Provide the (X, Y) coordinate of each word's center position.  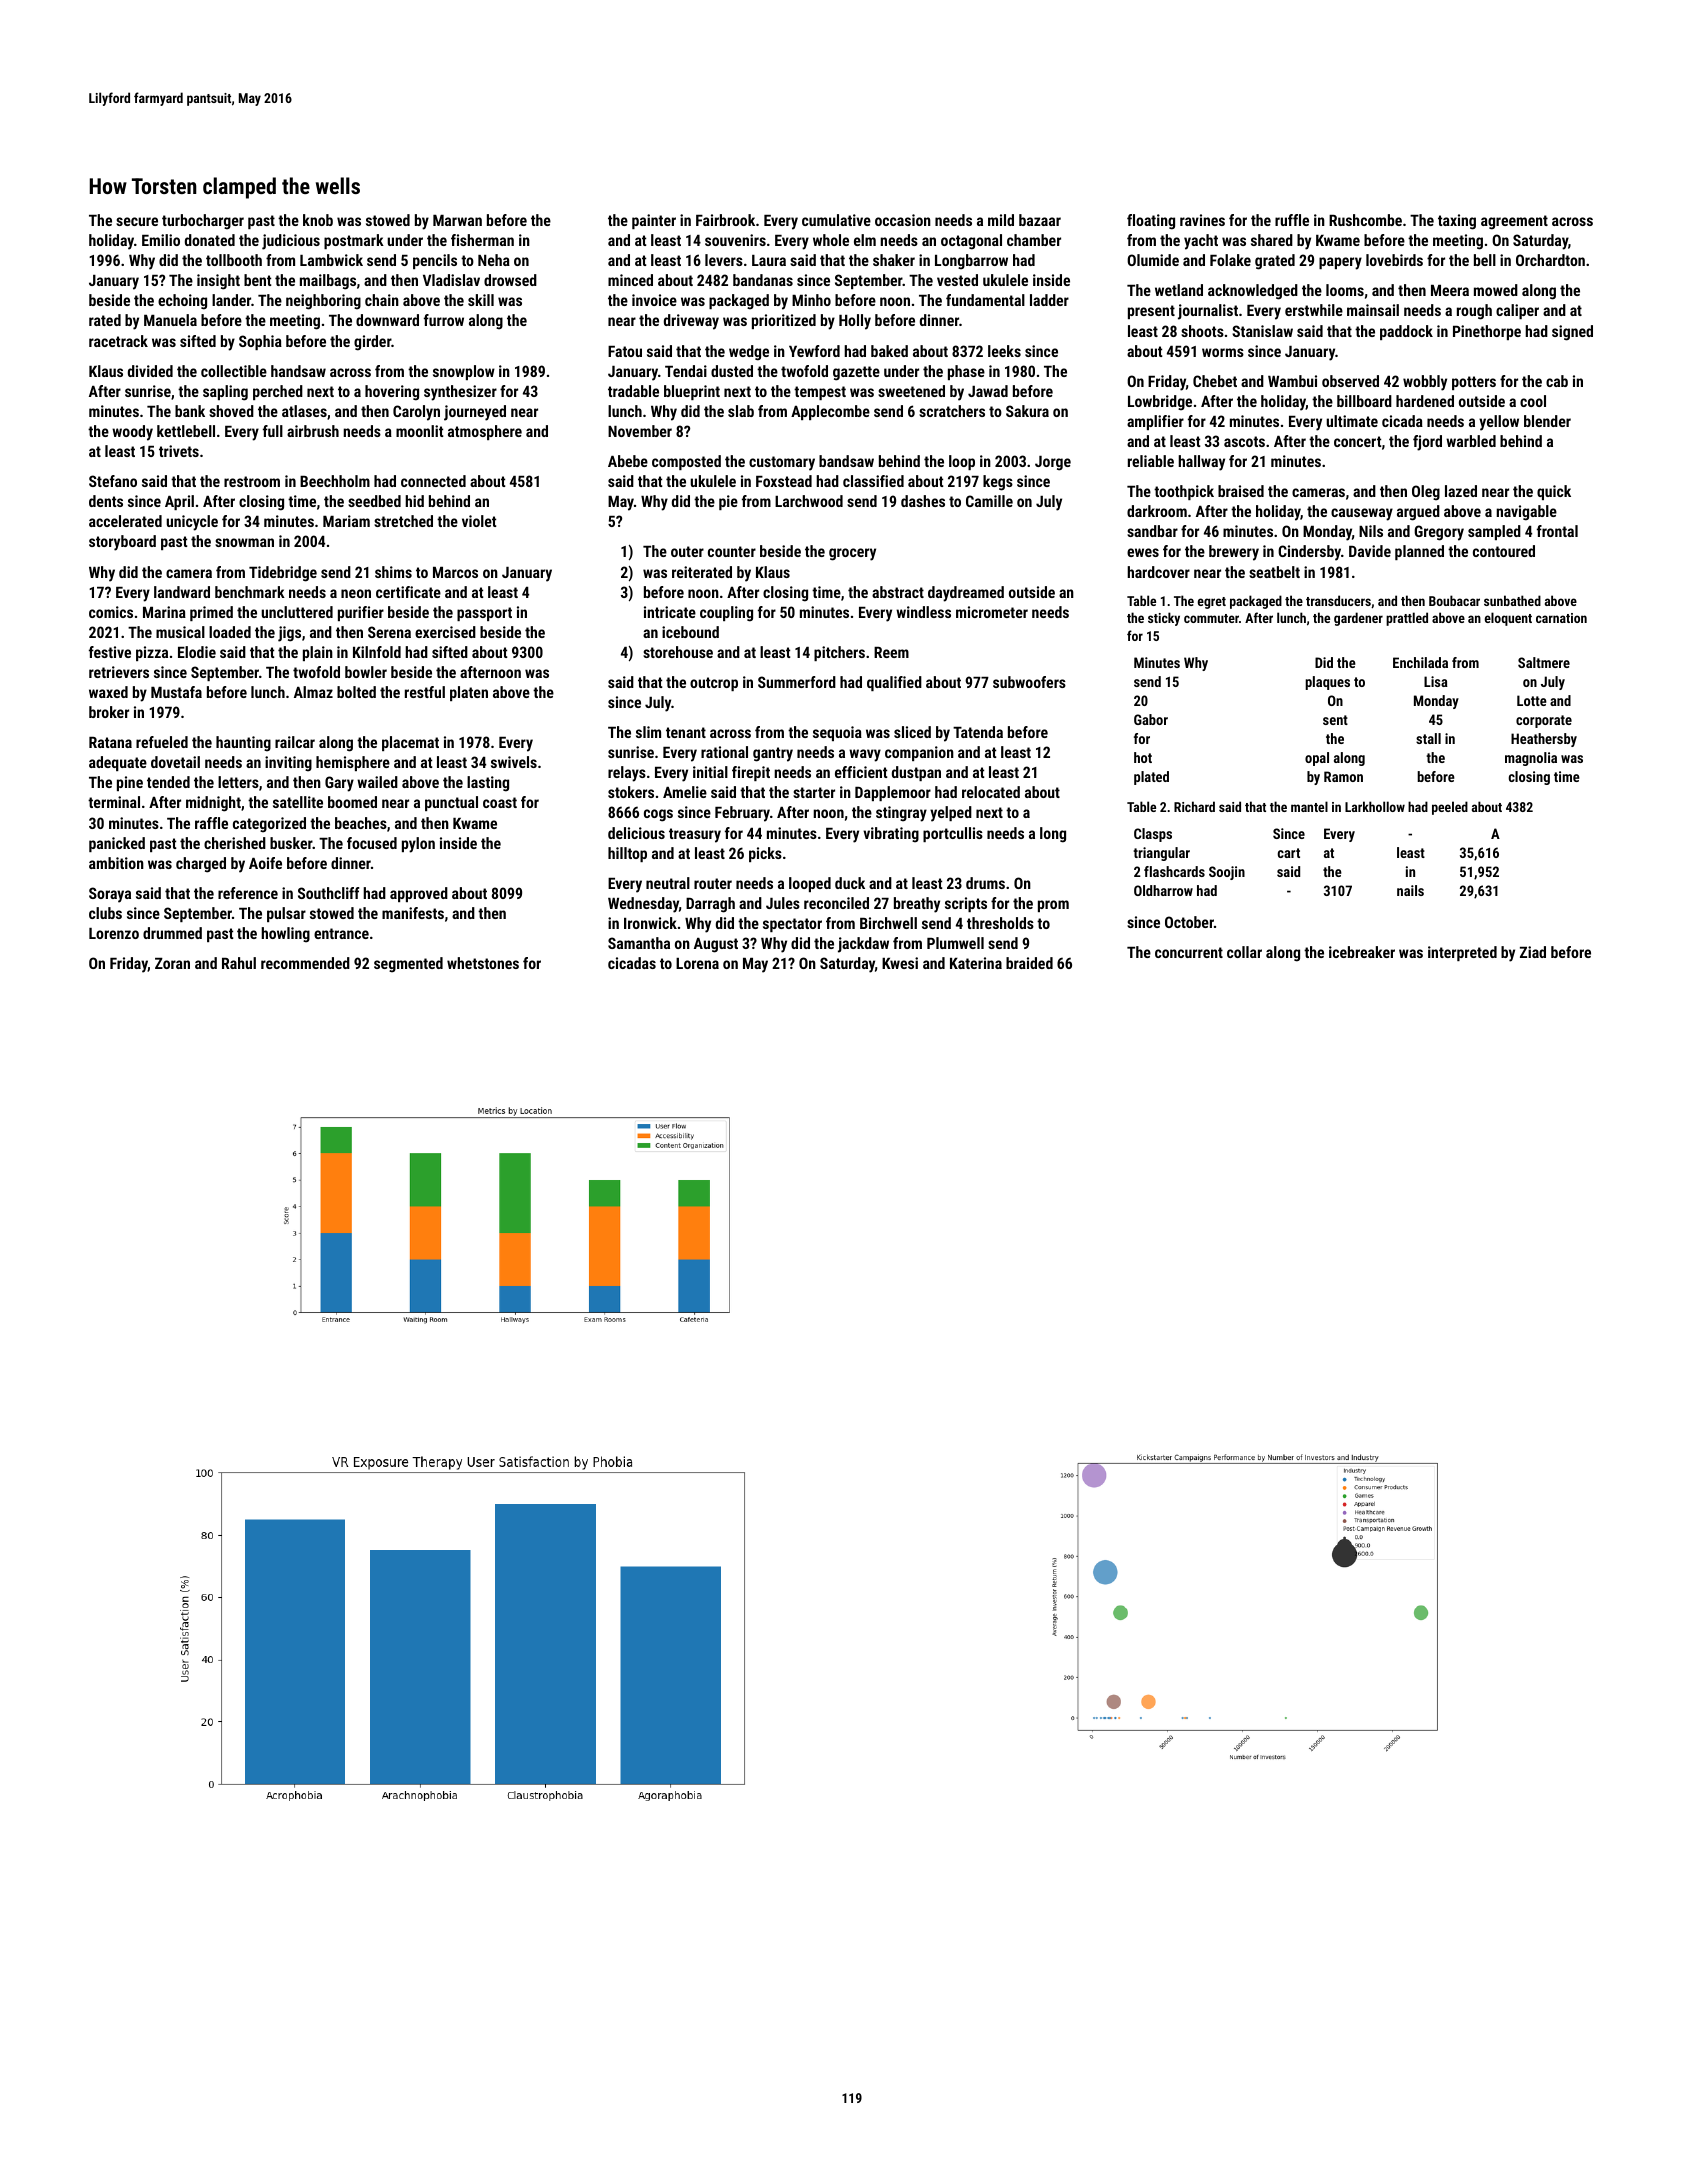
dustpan (916, 773)
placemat (410, 743)
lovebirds (1394, 260)
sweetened (911, 391)
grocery (852, 554)
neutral (668, 883)
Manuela (170, 320)
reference (248, 893)
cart (1289, 853)
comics (111, 612)
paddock (1406, 332)
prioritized (784, 321)
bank (190, 411)
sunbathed (1512, 600)
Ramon (1343, 776)
